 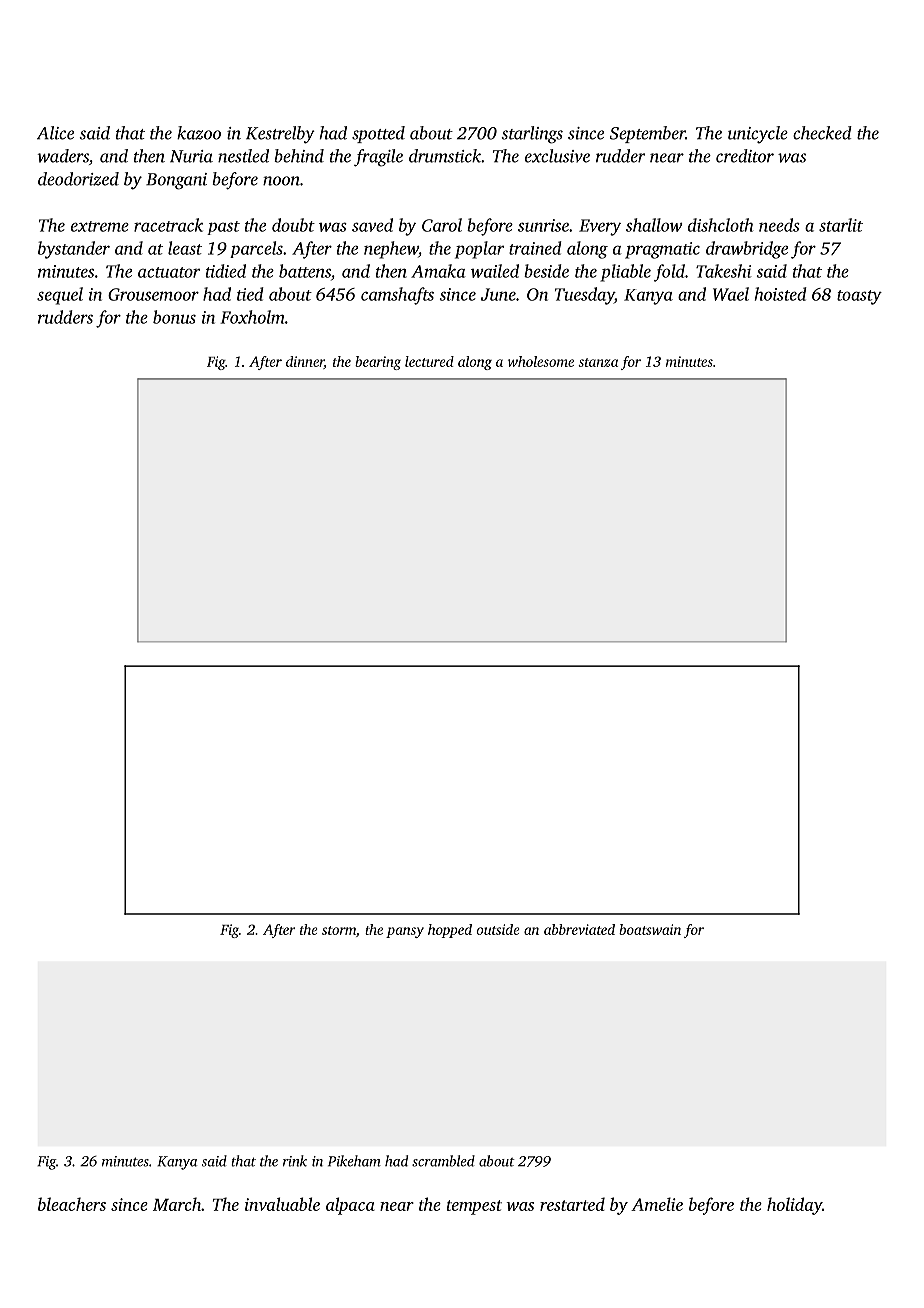 What do you see at coordinates (378, 363) in the image?
I see `bearing` at bounding box center [378, 363].
